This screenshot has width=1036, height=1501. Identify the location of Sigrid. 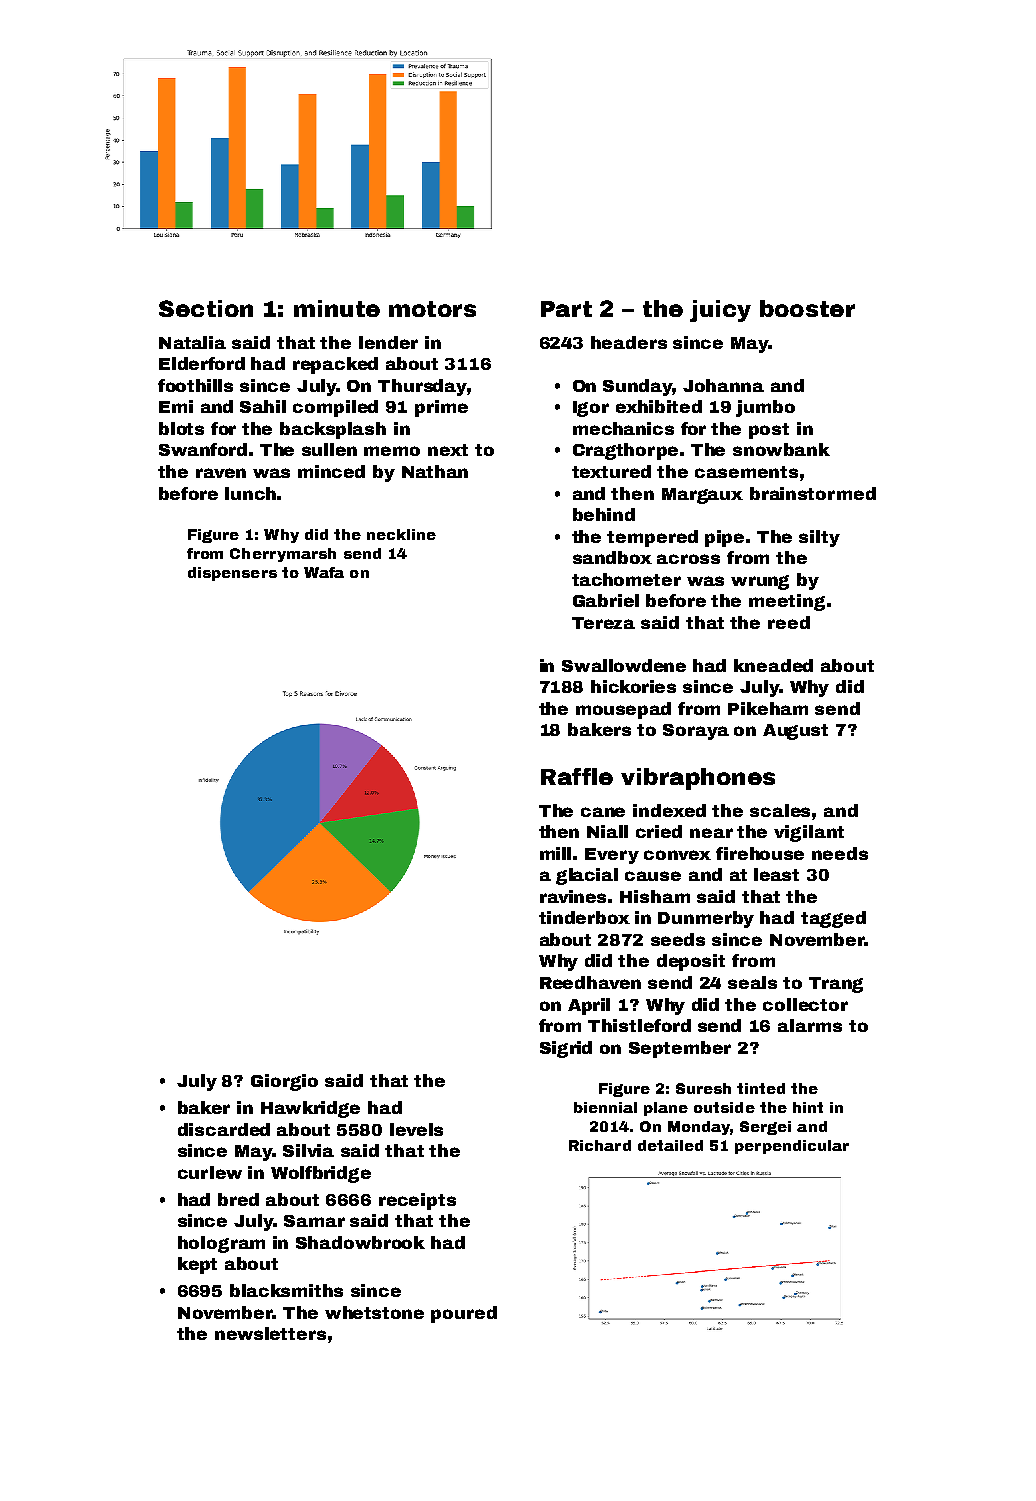
(566, 1049).
